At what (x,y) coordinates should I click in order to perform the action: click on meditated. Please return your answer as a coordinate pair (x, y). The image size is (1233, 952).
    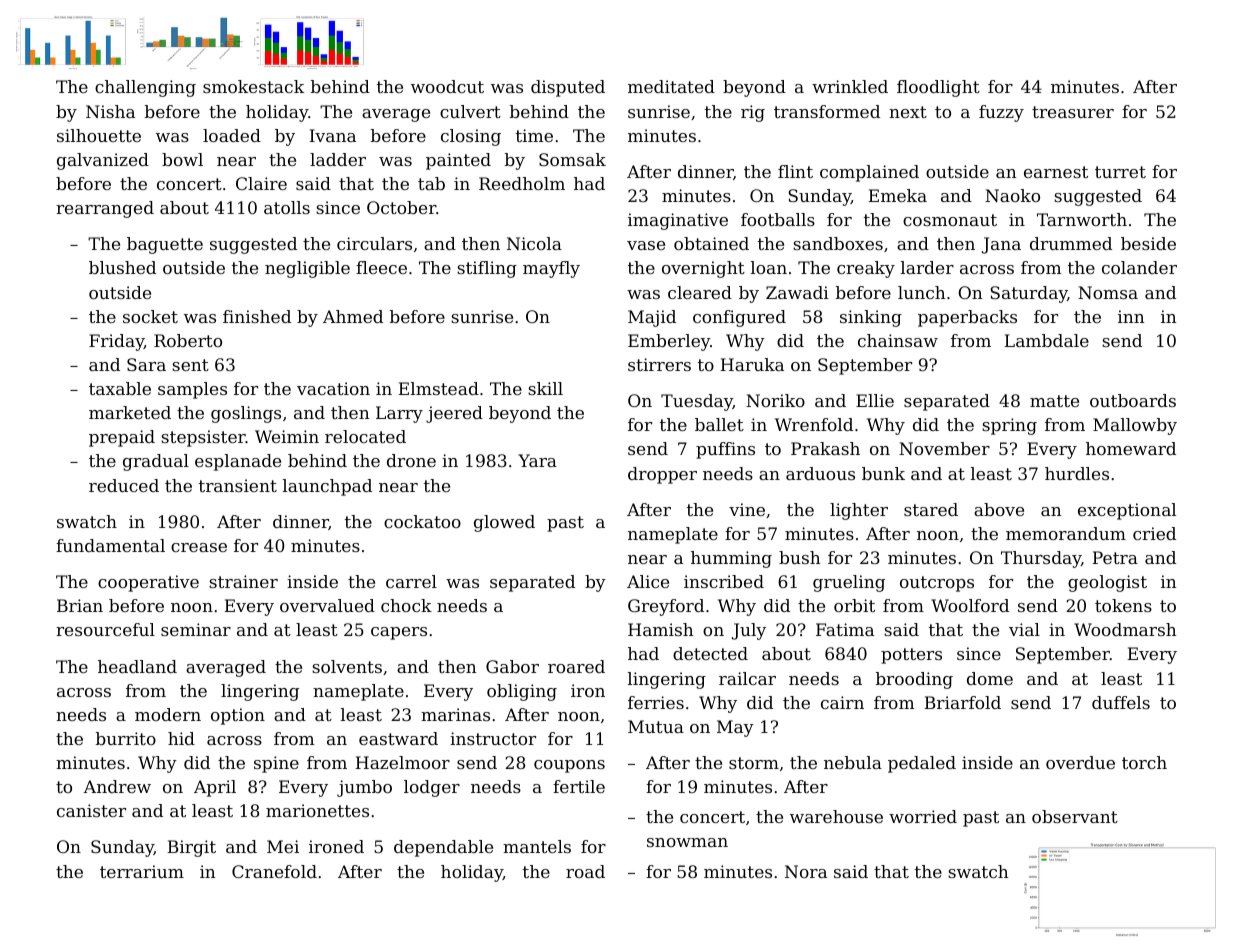
    Looking at the image, I should click on (671, 86).
